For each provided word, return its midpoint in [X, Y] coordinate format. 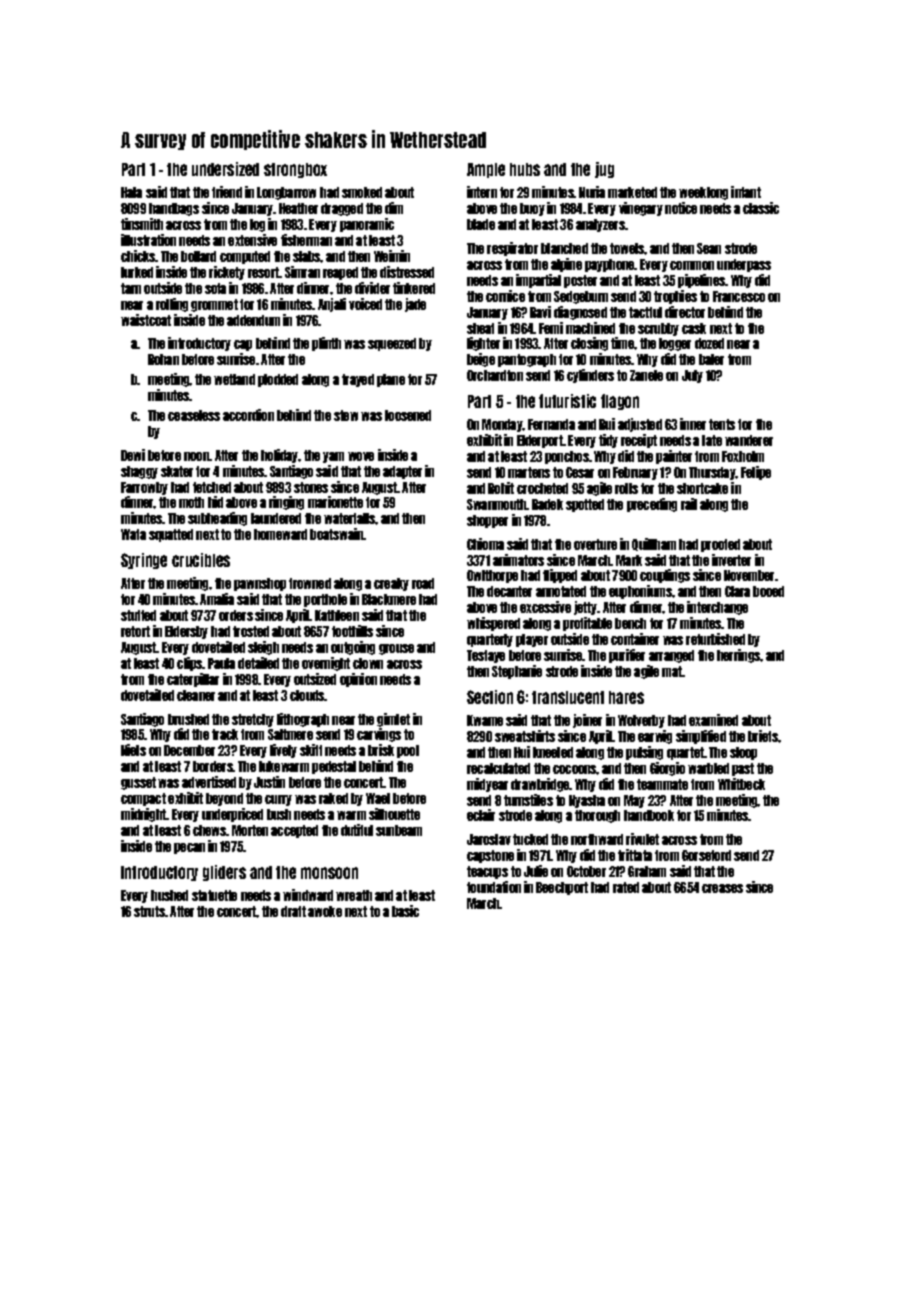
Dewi [133, 455]
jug [604, 170]
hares [626, 697]
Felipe [756, 473]
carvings [379, 735]
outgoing [353, 648]
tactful [645, 312]
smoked [362, 192]
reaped [340, 273]
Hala [131, 192]
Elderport [540, 441]
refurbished [715, 639]
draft [293, 911]
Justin [269, 782]
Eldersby [186, 632]
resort [263, 272]
